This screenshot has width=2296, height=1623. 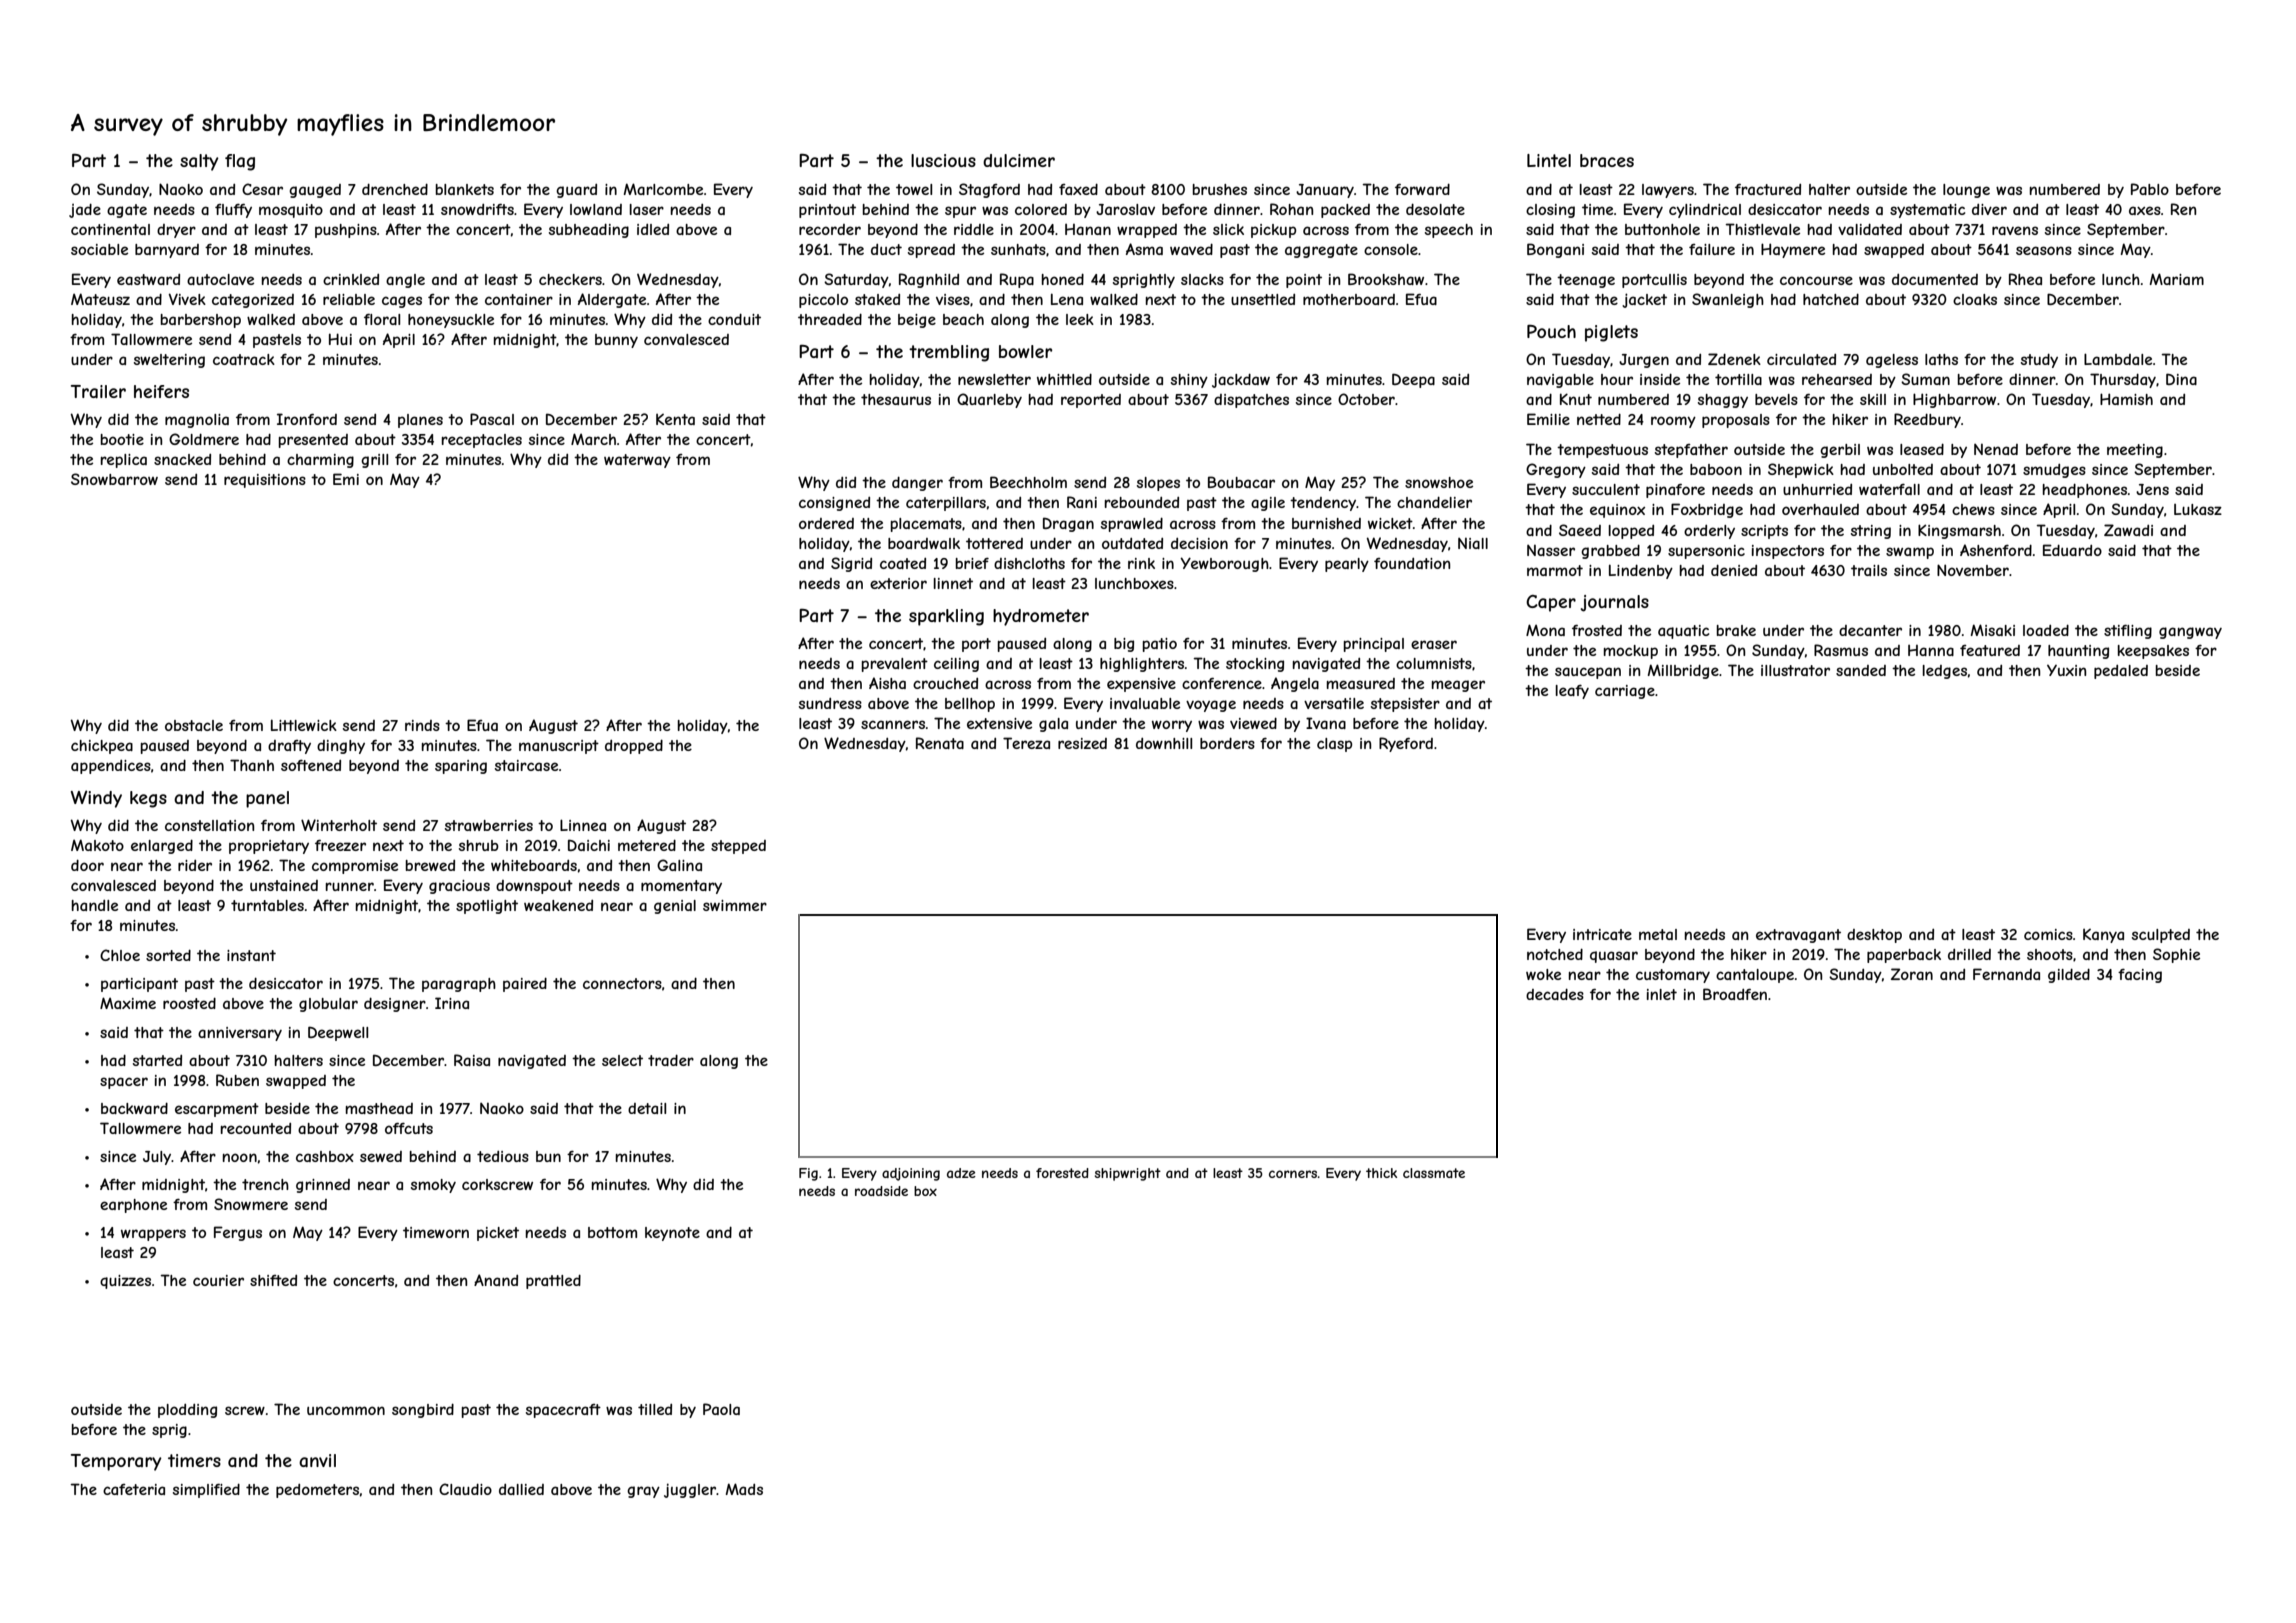 What do you see at coordinates (1128, 1174) in the screenshot?
I see `shipwright` at bounding box center [1128, 1174].
